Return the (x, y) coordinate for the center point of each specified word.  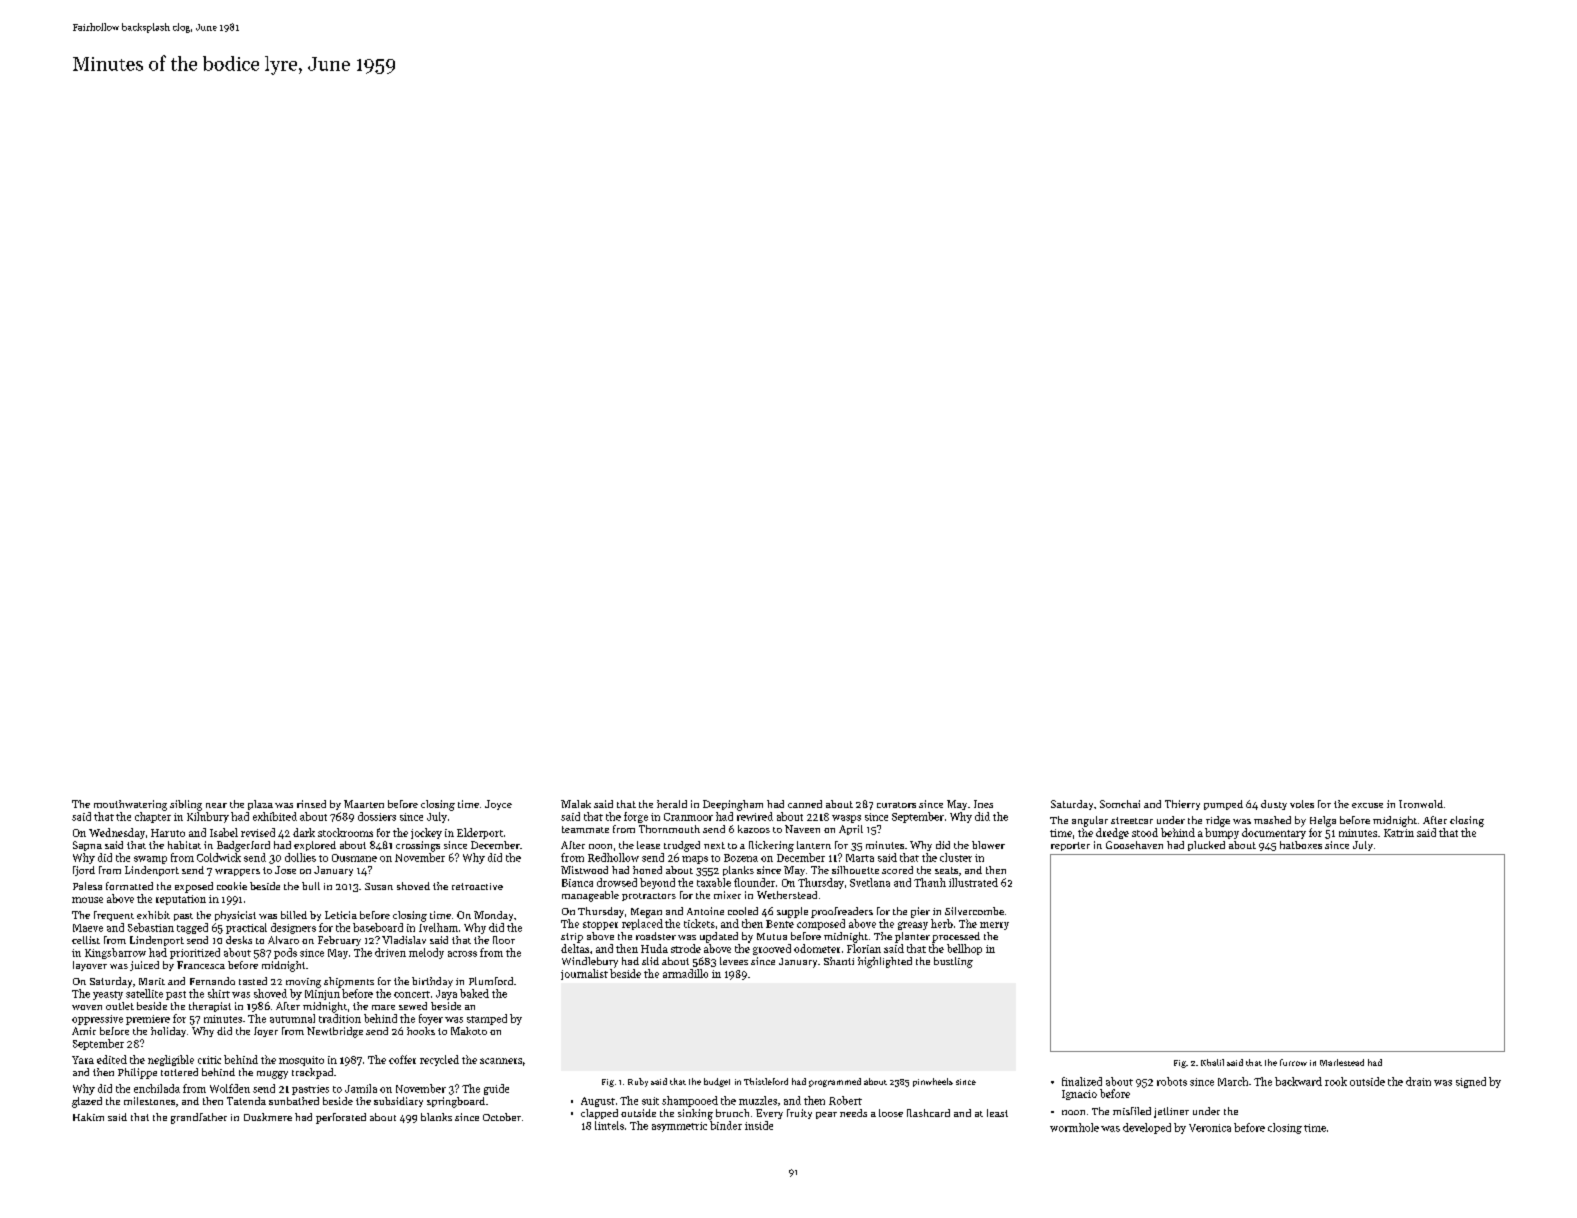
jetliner (1171, 1112)
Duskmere (268, 1117)
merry (994, 926)
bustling (953, 962)
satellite (144, 993)
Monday (493, 916)
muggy (272, 1075)
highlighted (885, 962)
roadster (656, 936)
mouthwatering (130, 805)
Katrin (1399, 833)
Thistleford (766, 1081)
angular (1090, 821)
